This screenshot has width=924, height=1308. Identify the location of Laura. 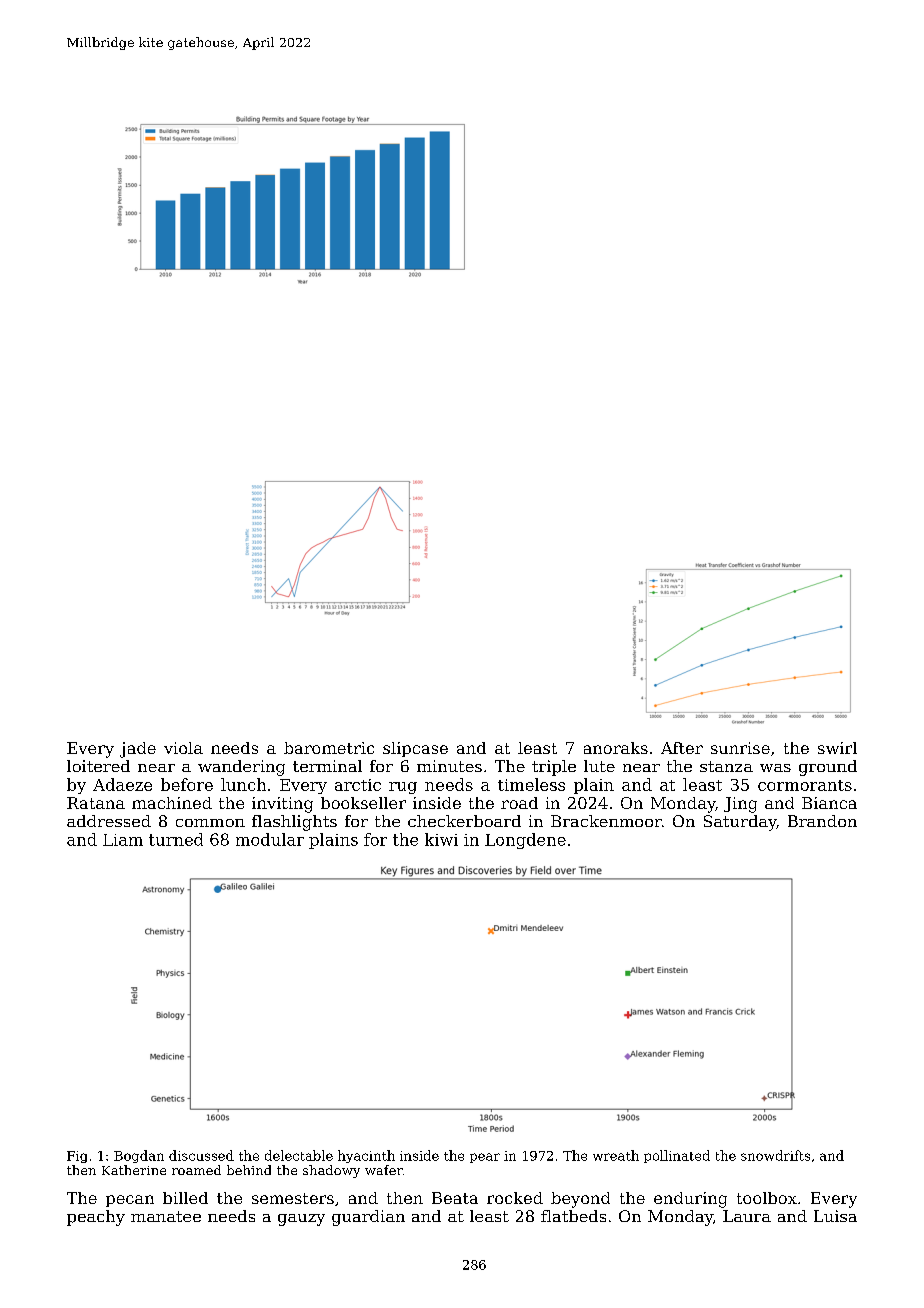
(747, 1216).
